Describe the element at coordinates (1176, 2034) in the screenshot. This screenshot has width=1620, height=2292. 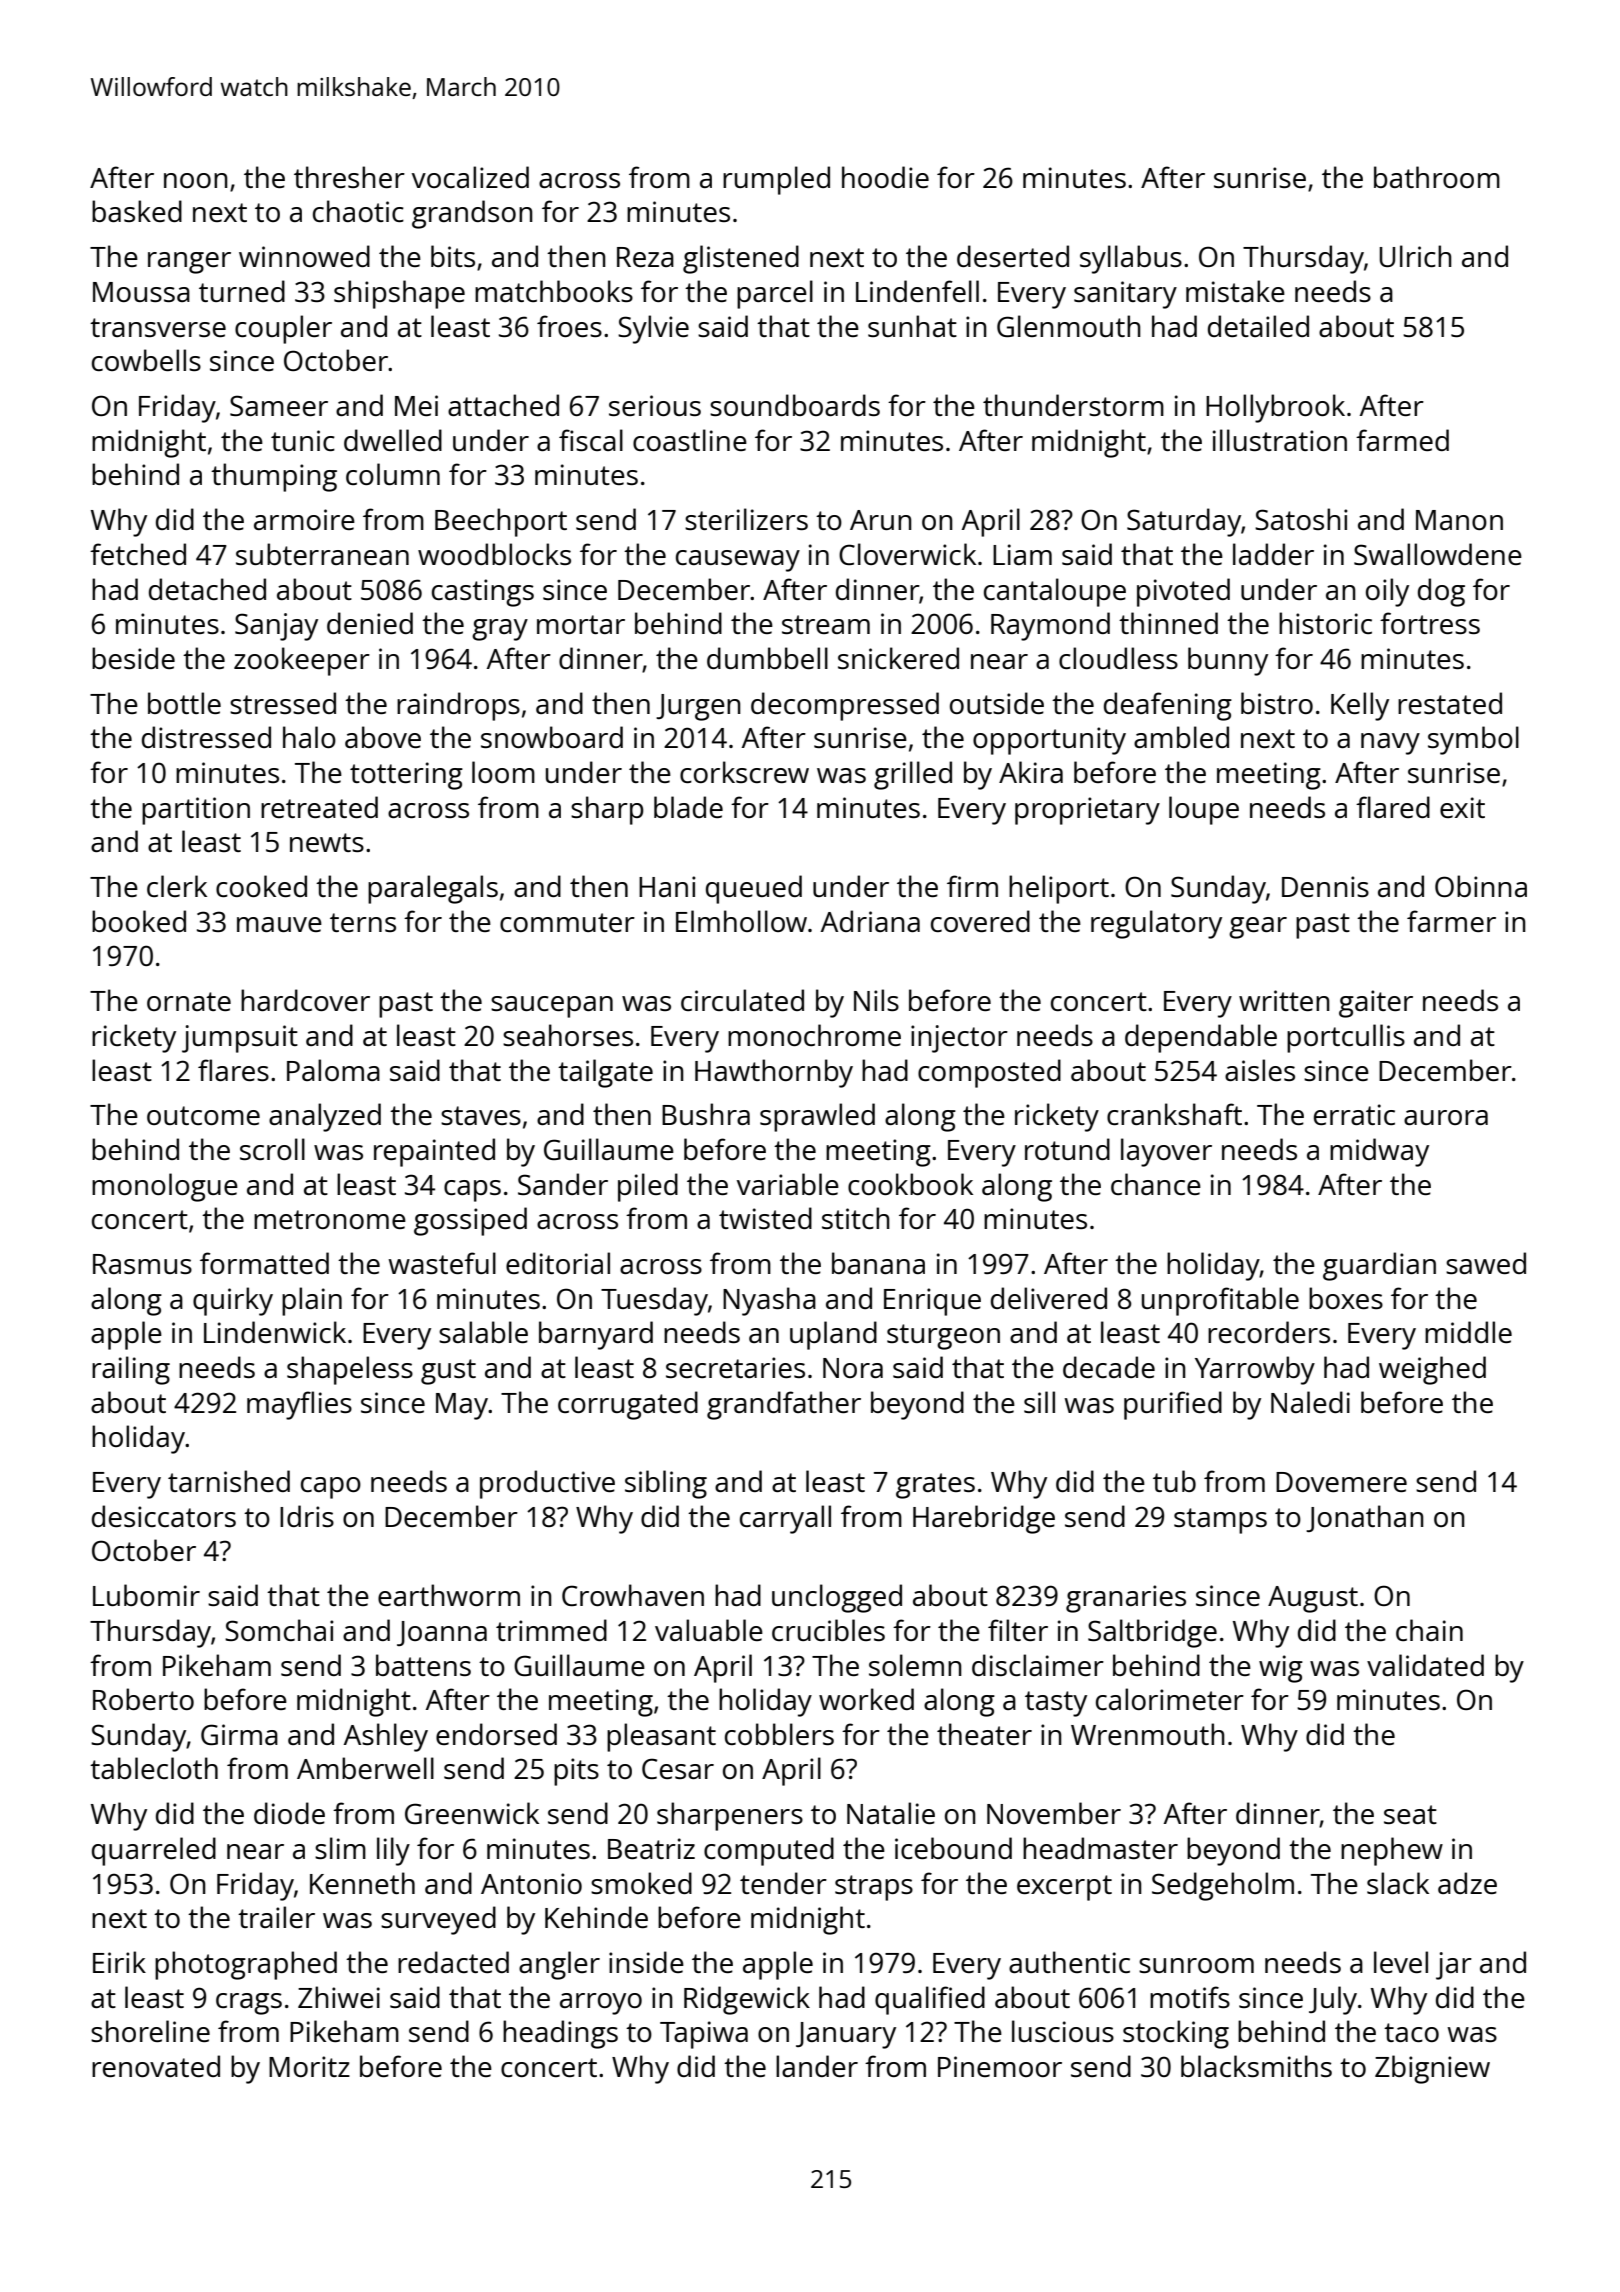
I see `stocking` at that location.
